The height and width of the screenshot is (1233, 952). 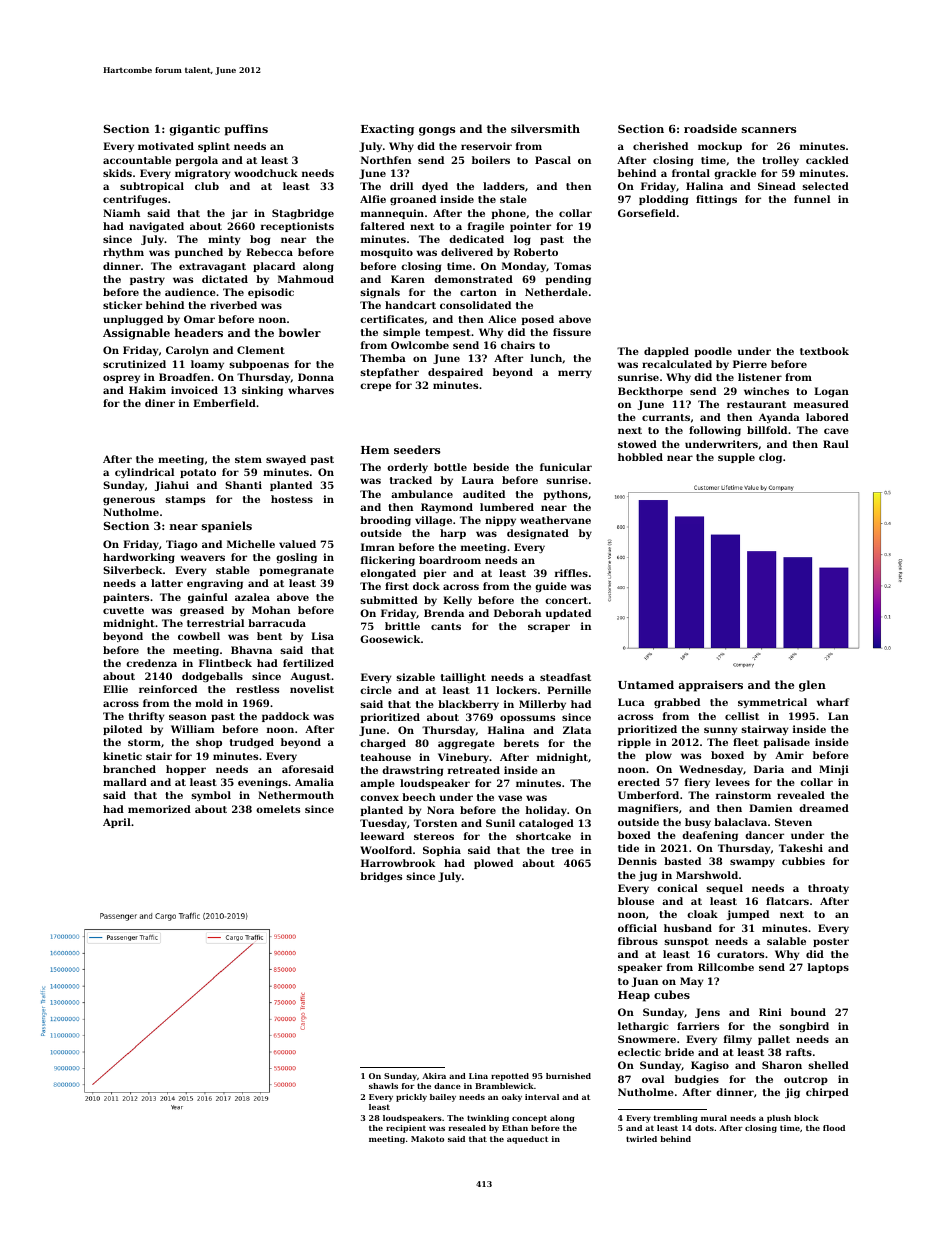 I want to click on rhythm, so click(x=123, y=253).
